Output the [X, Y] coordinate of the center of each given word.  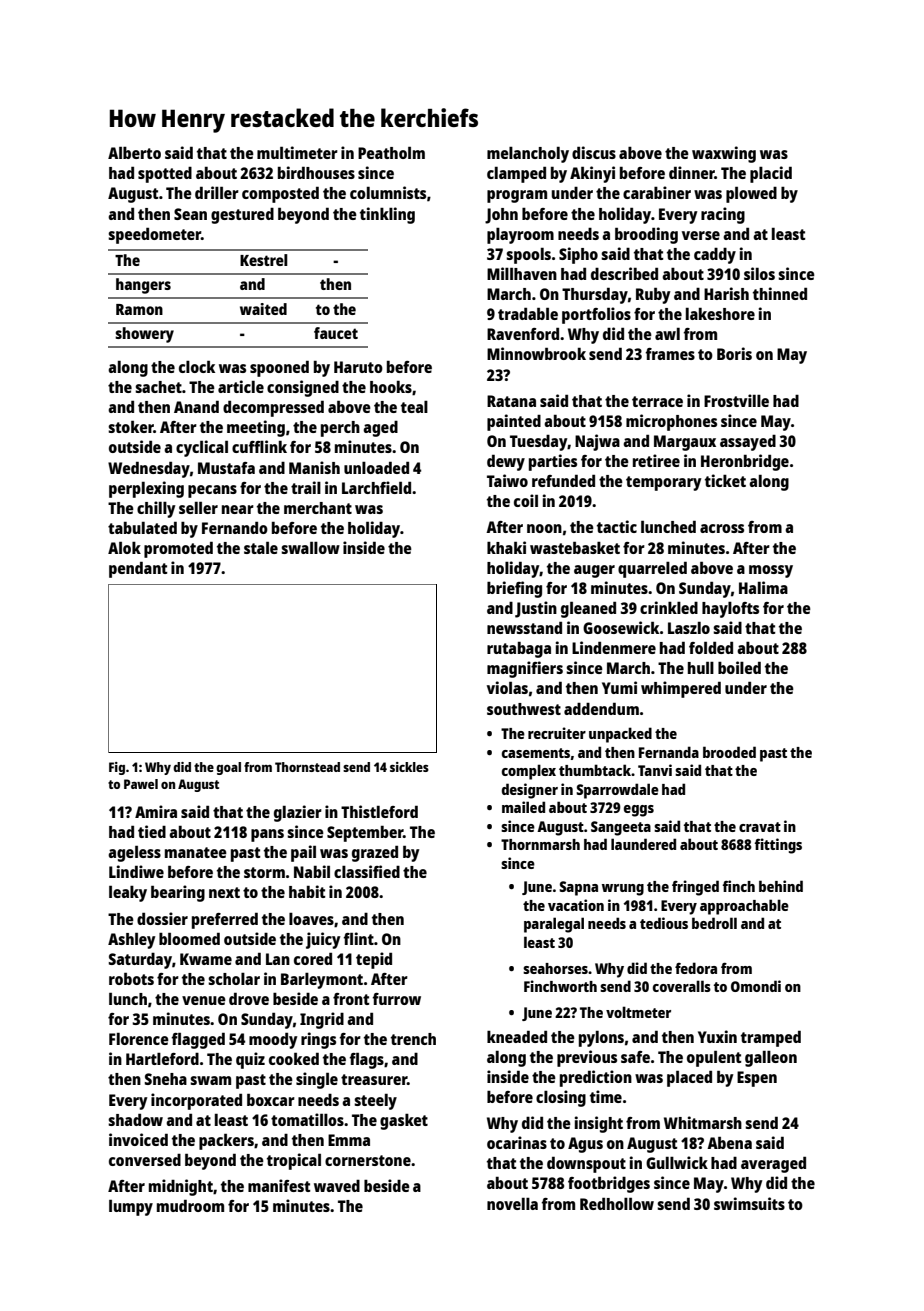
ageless [134, 853]
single [317, 1080]
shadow [135, 1119]
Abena [729, 1142]
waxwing [724, 154]
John [501, 216]
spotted [165, 175]
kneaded [517, 1036]
